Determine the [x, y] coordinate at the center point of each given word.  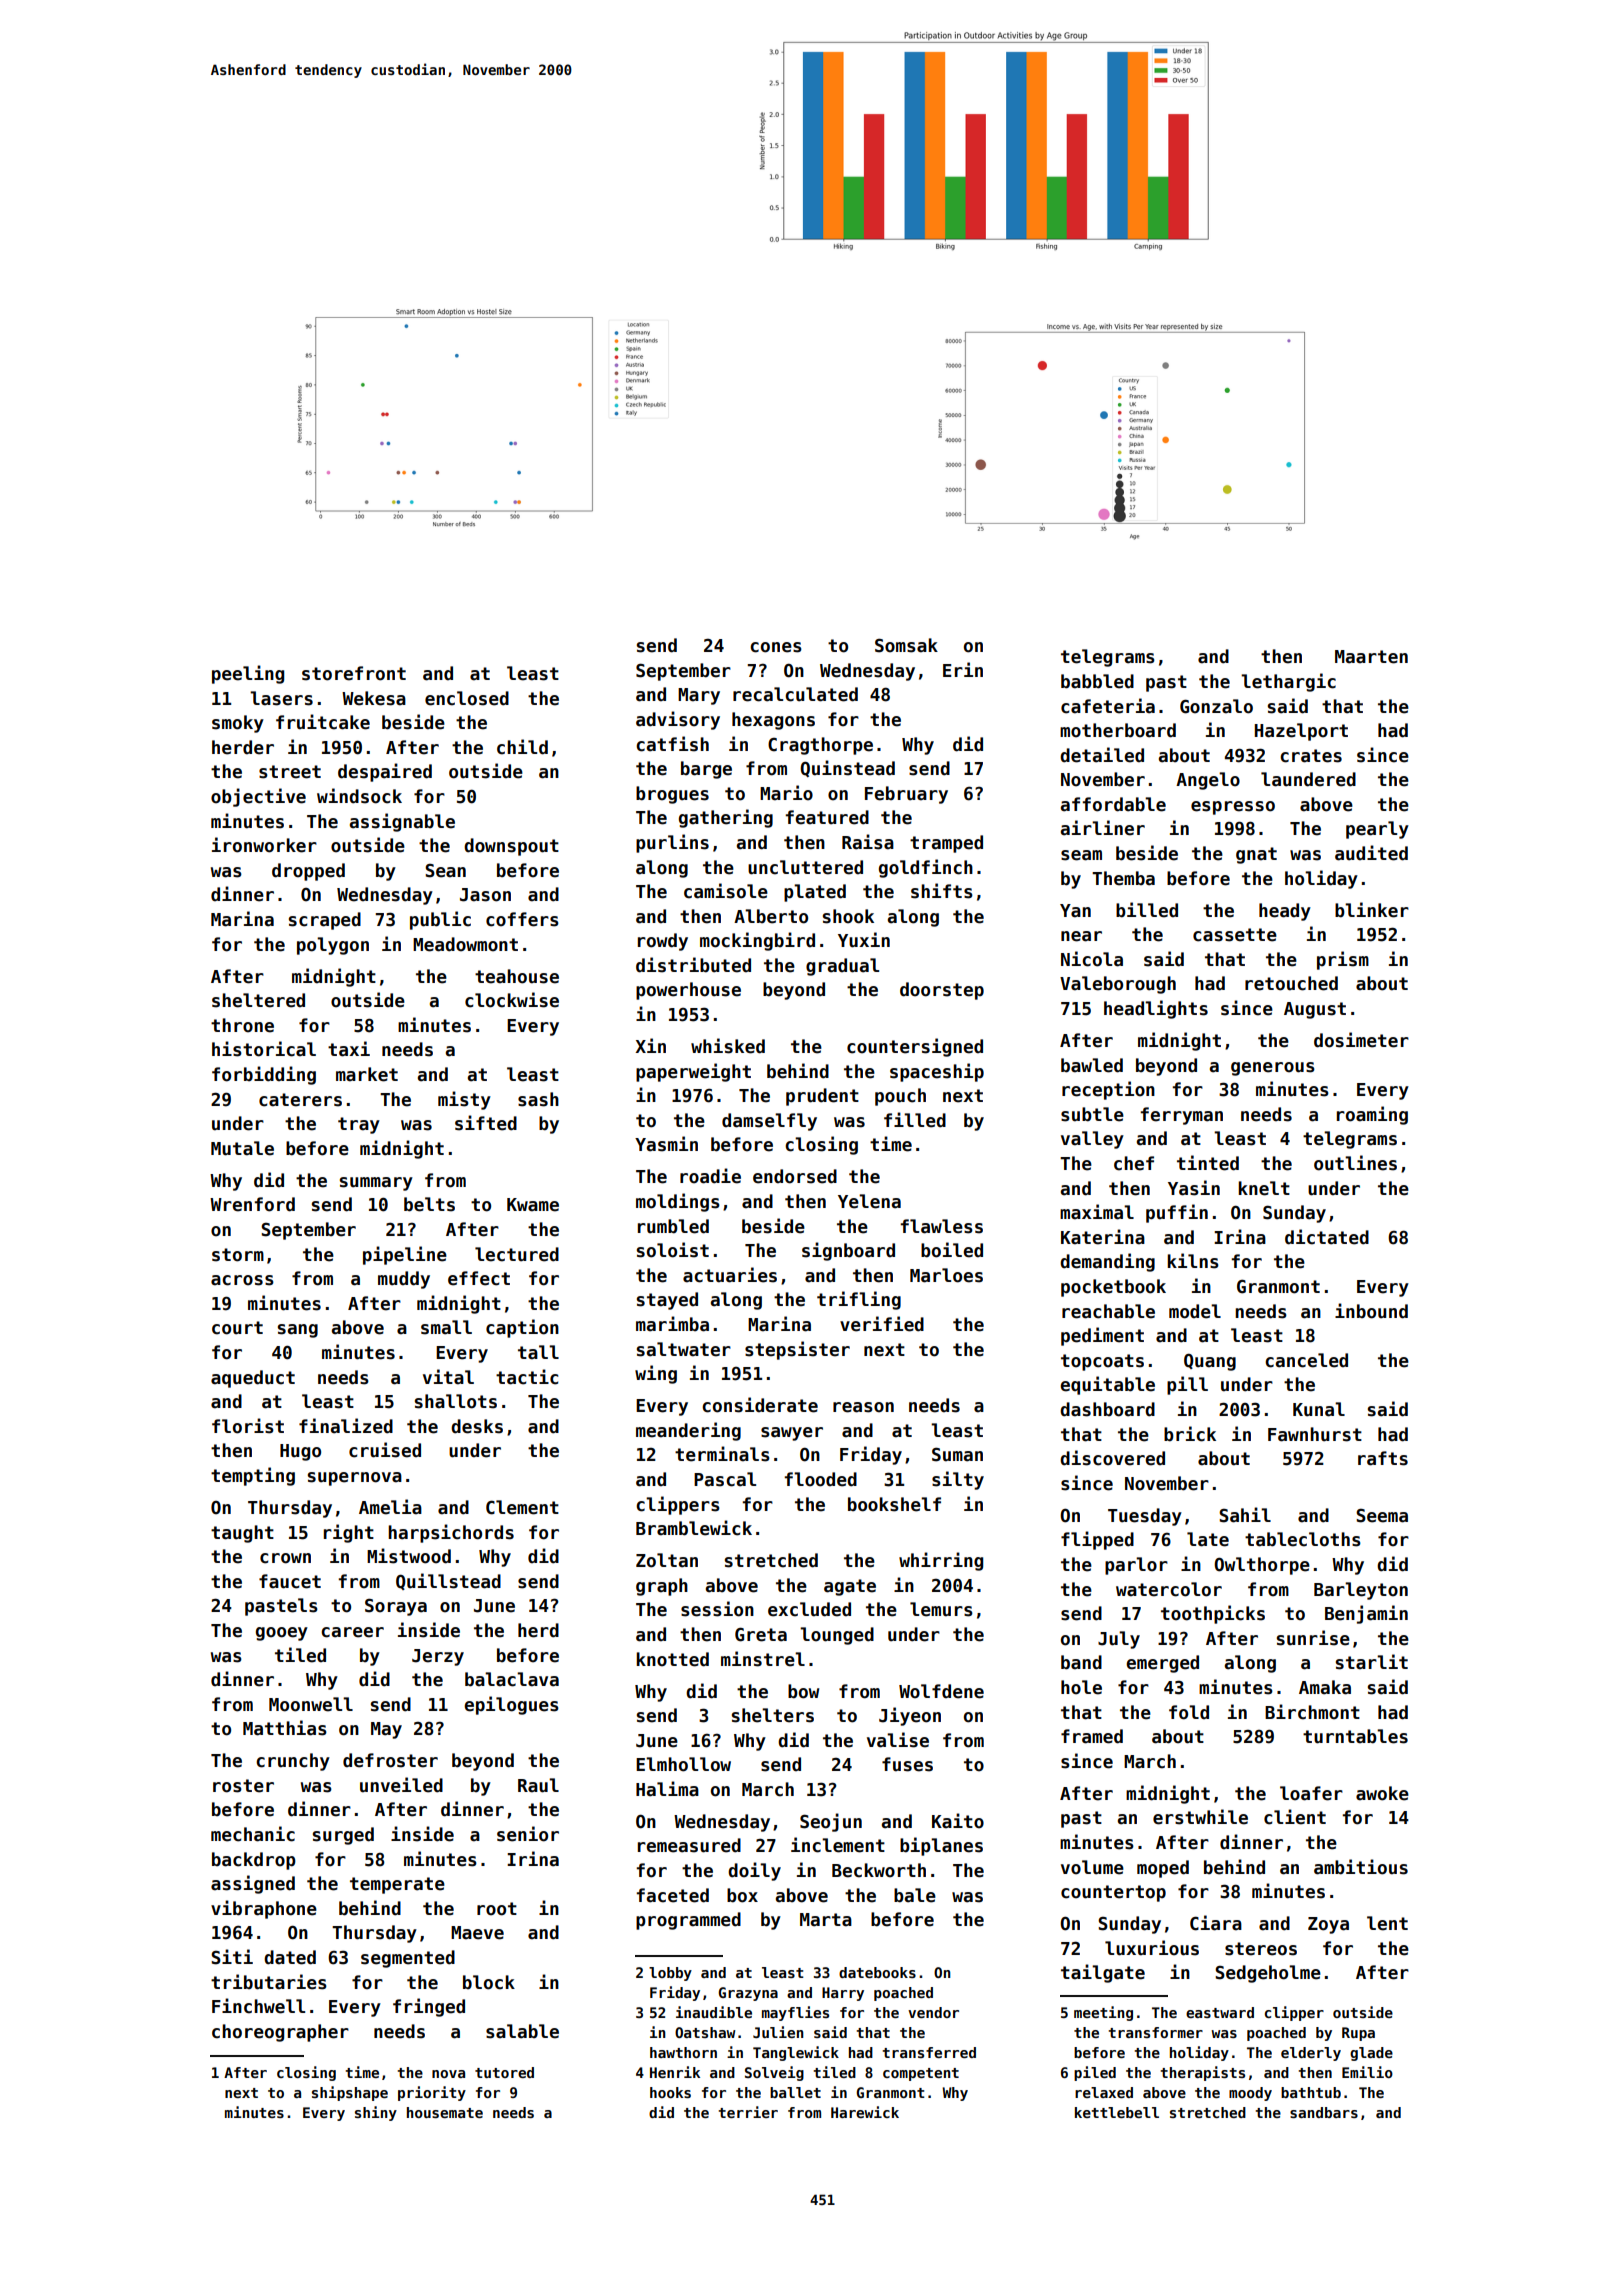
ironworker [264, 845]
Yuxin [864, 940]
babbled [1097, 681]
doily [754, 1871]
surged [343, 1836]
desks [477, 1426]
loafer [1311, 1793]
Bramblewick [694, 1528]
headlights [1156, 1009]
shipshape [350, 2093]
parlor [1136, 1566]
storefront [354, 673]
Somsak [906, 645]
